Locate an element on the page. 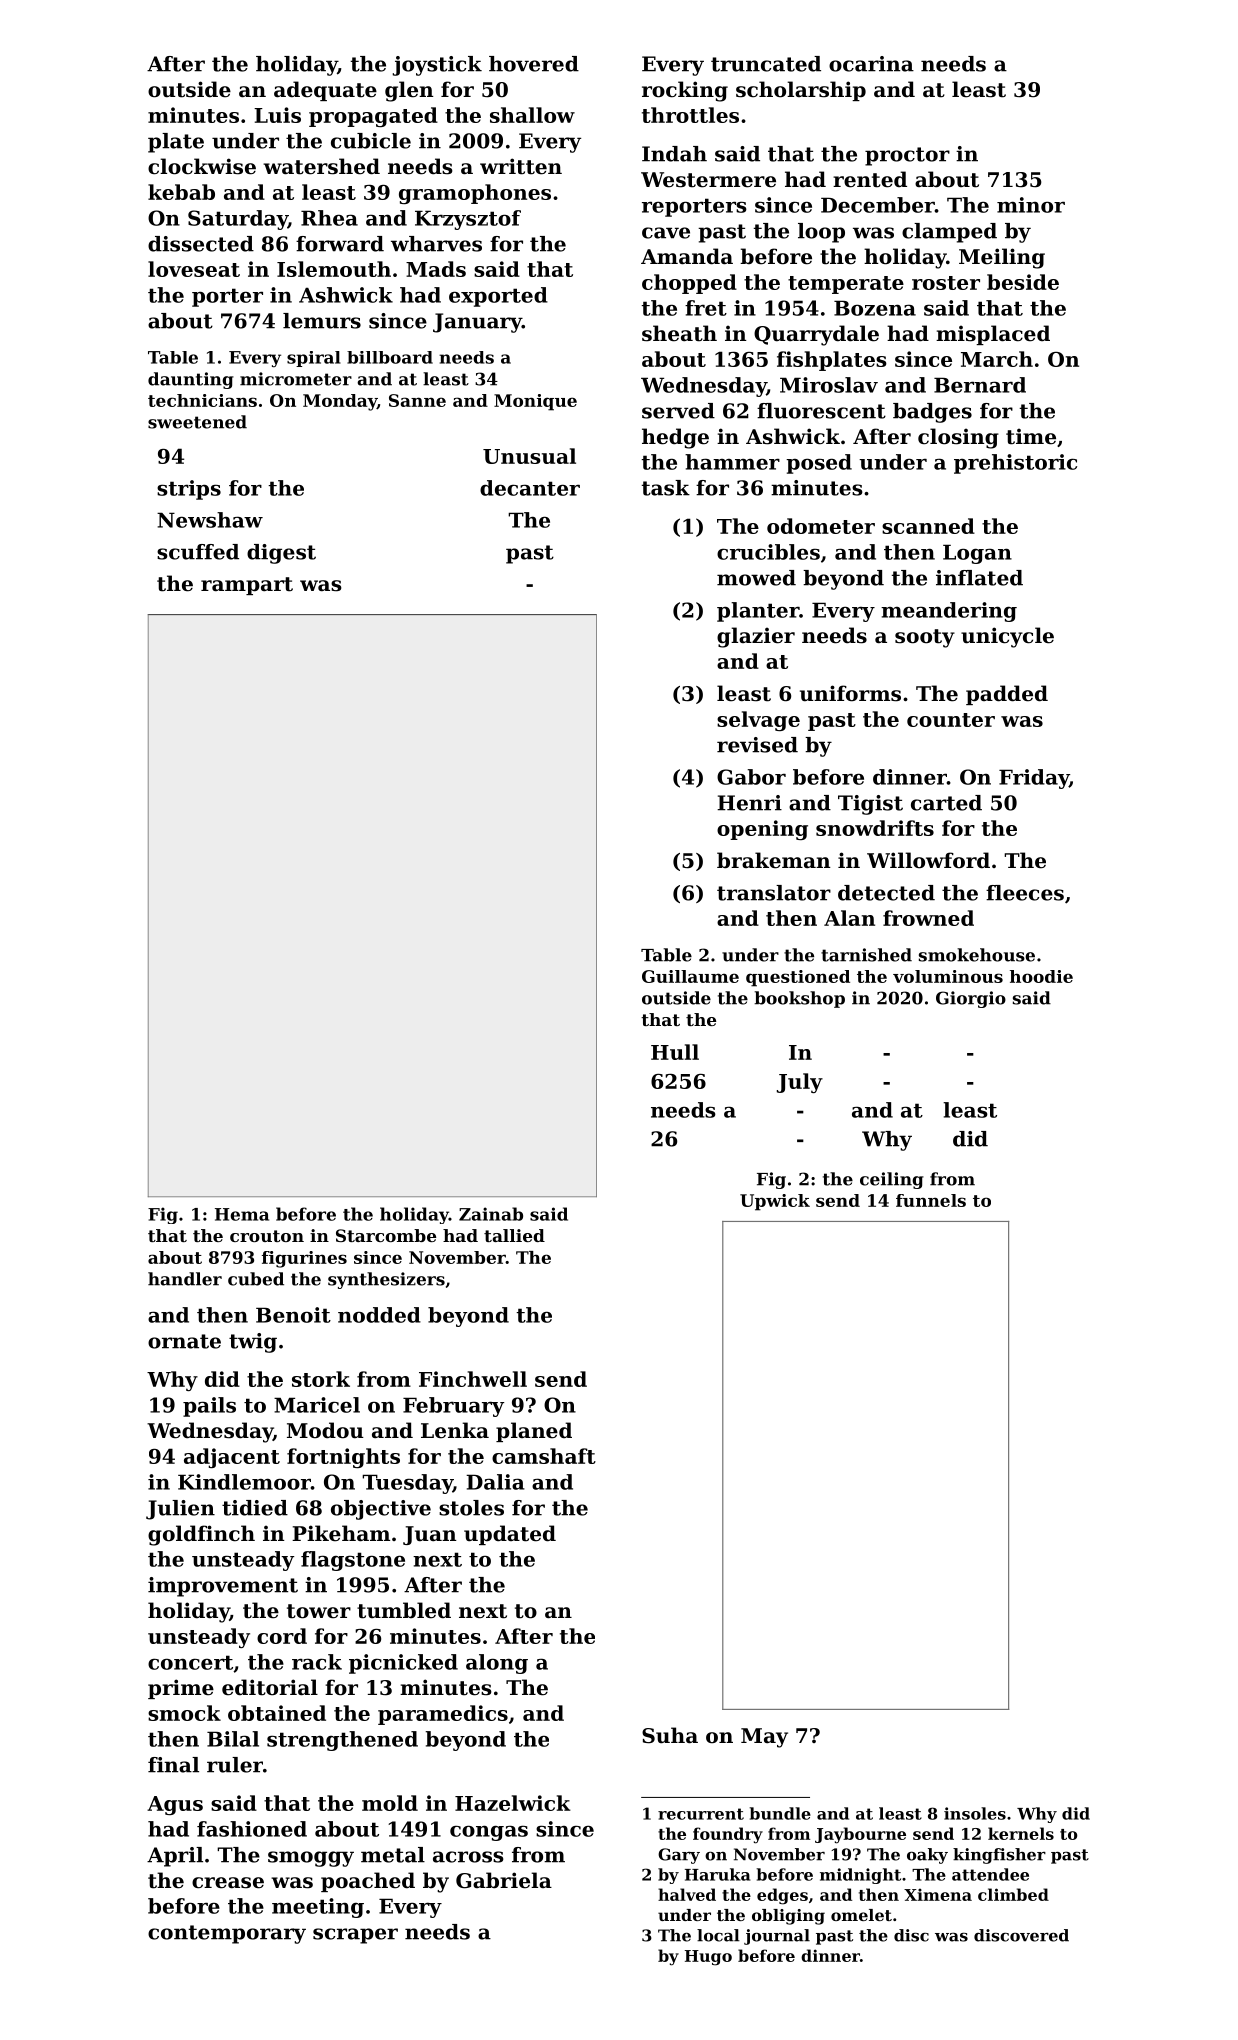 The image size is (1238, 2040). smock is located at coordinates (184, 1713).
